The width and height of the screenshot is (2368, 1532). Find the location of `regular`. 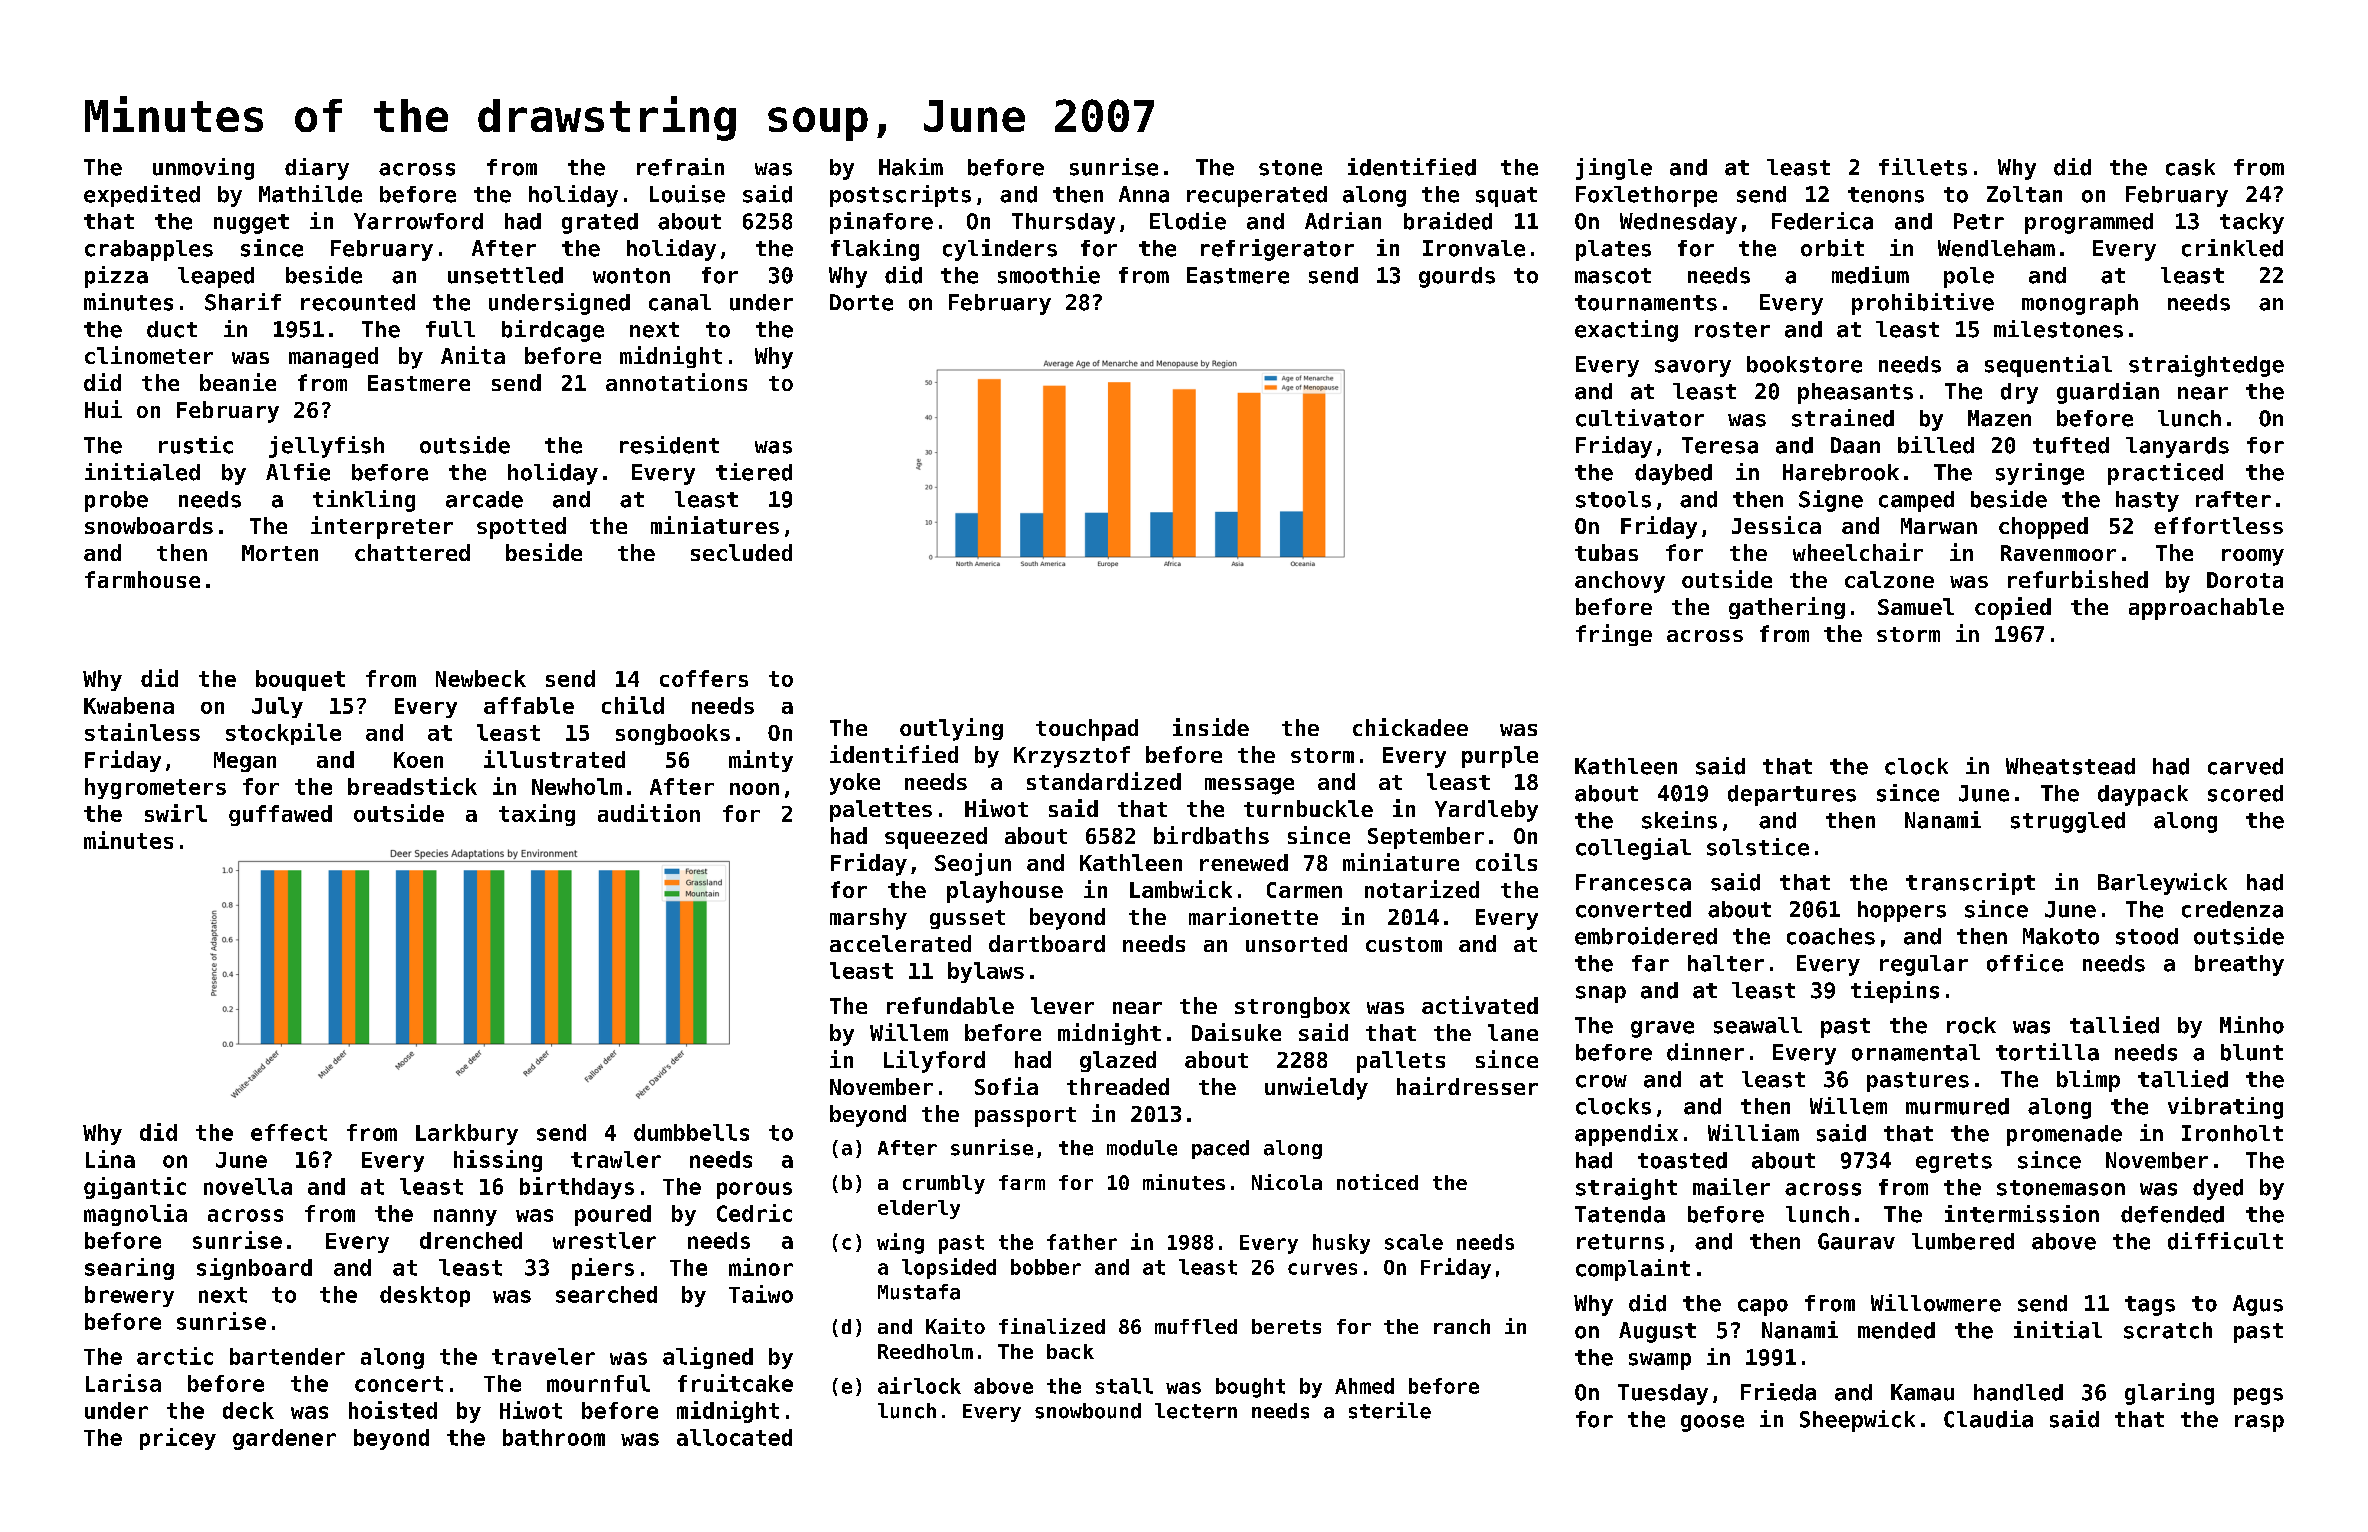

regular is located at coordinates (1924, 965).
